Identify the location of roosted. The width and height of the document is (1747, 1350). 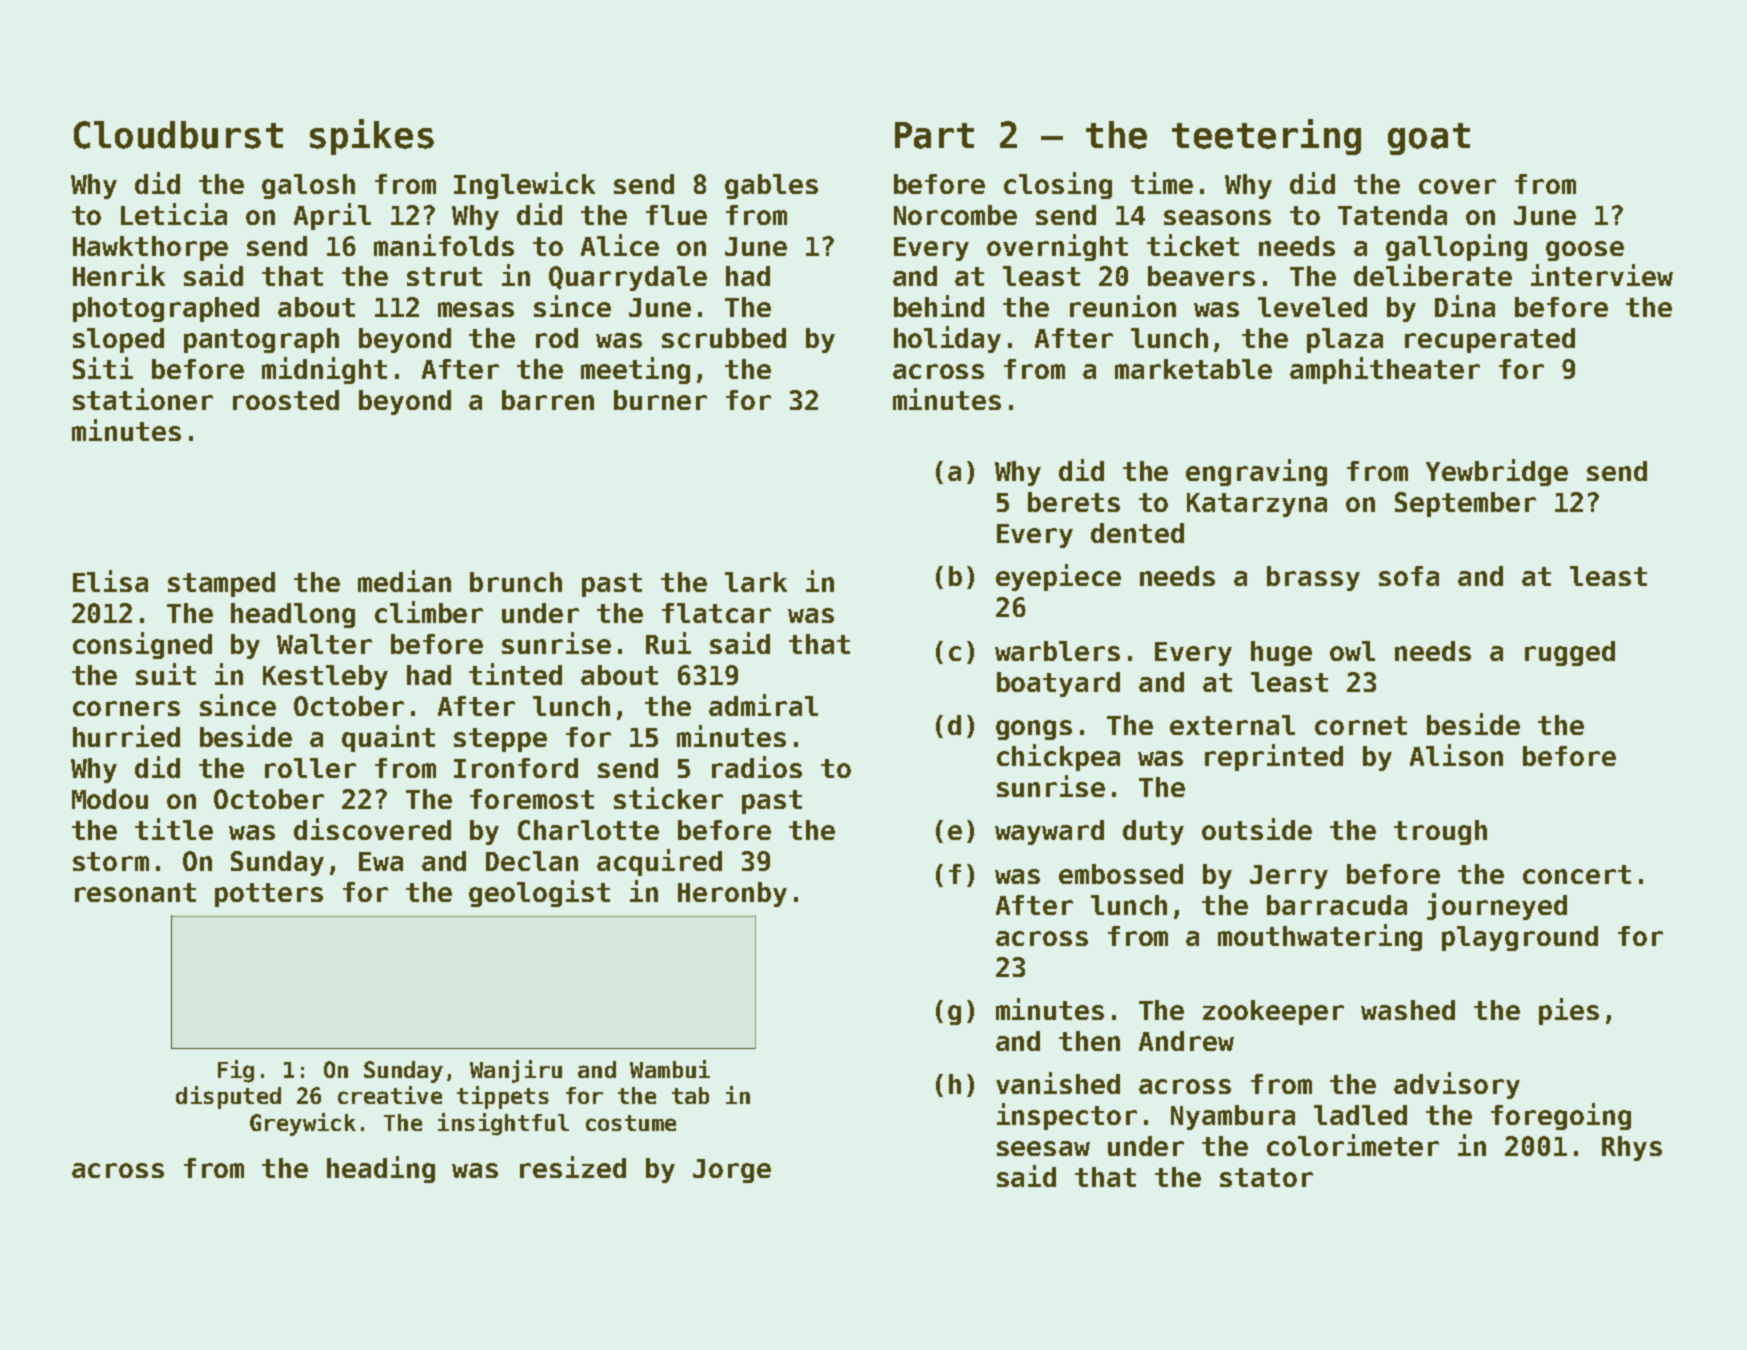
(286, 400).
